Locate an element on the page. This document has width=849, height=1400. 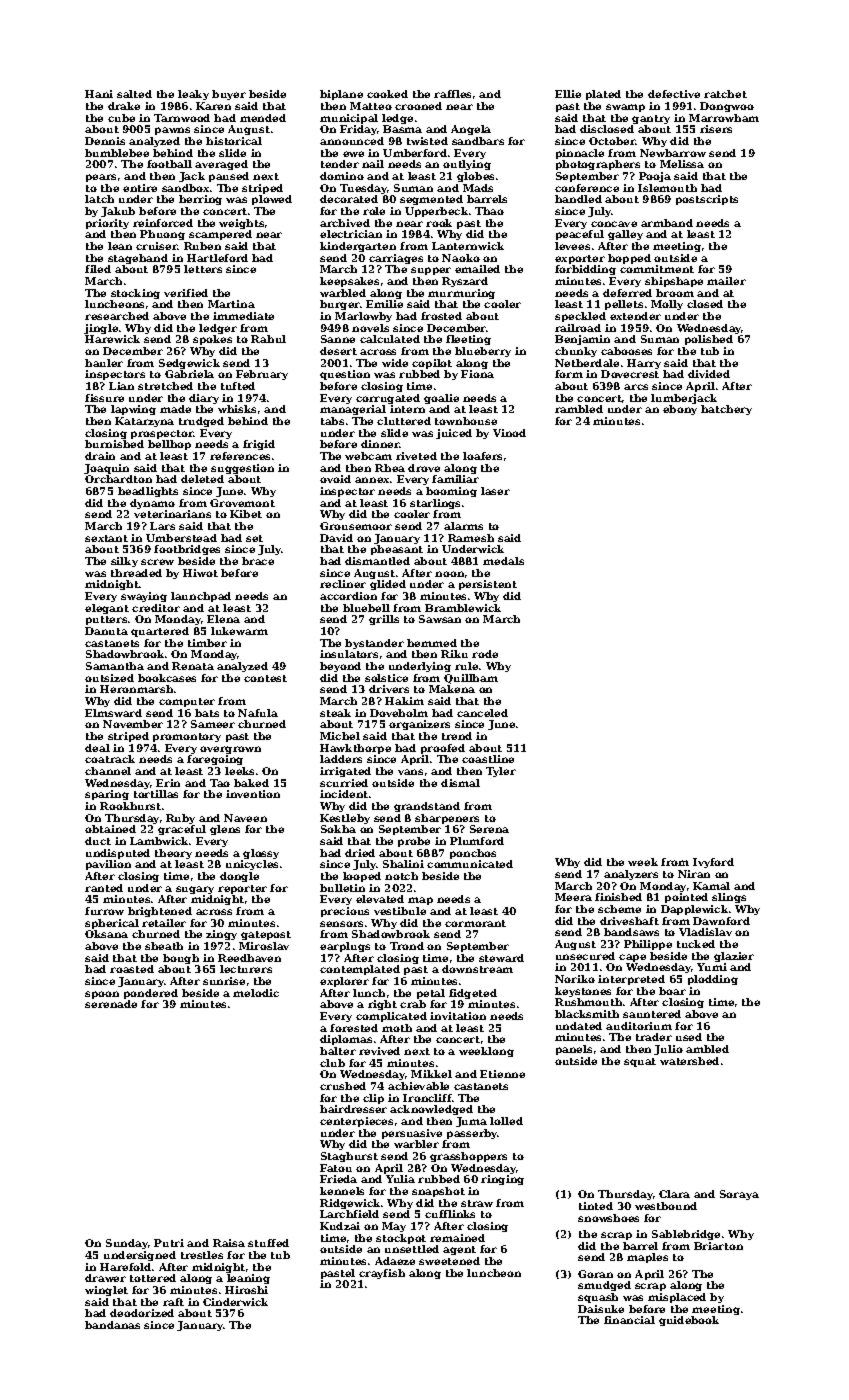
communicated is located at coordinates (470, 864).
